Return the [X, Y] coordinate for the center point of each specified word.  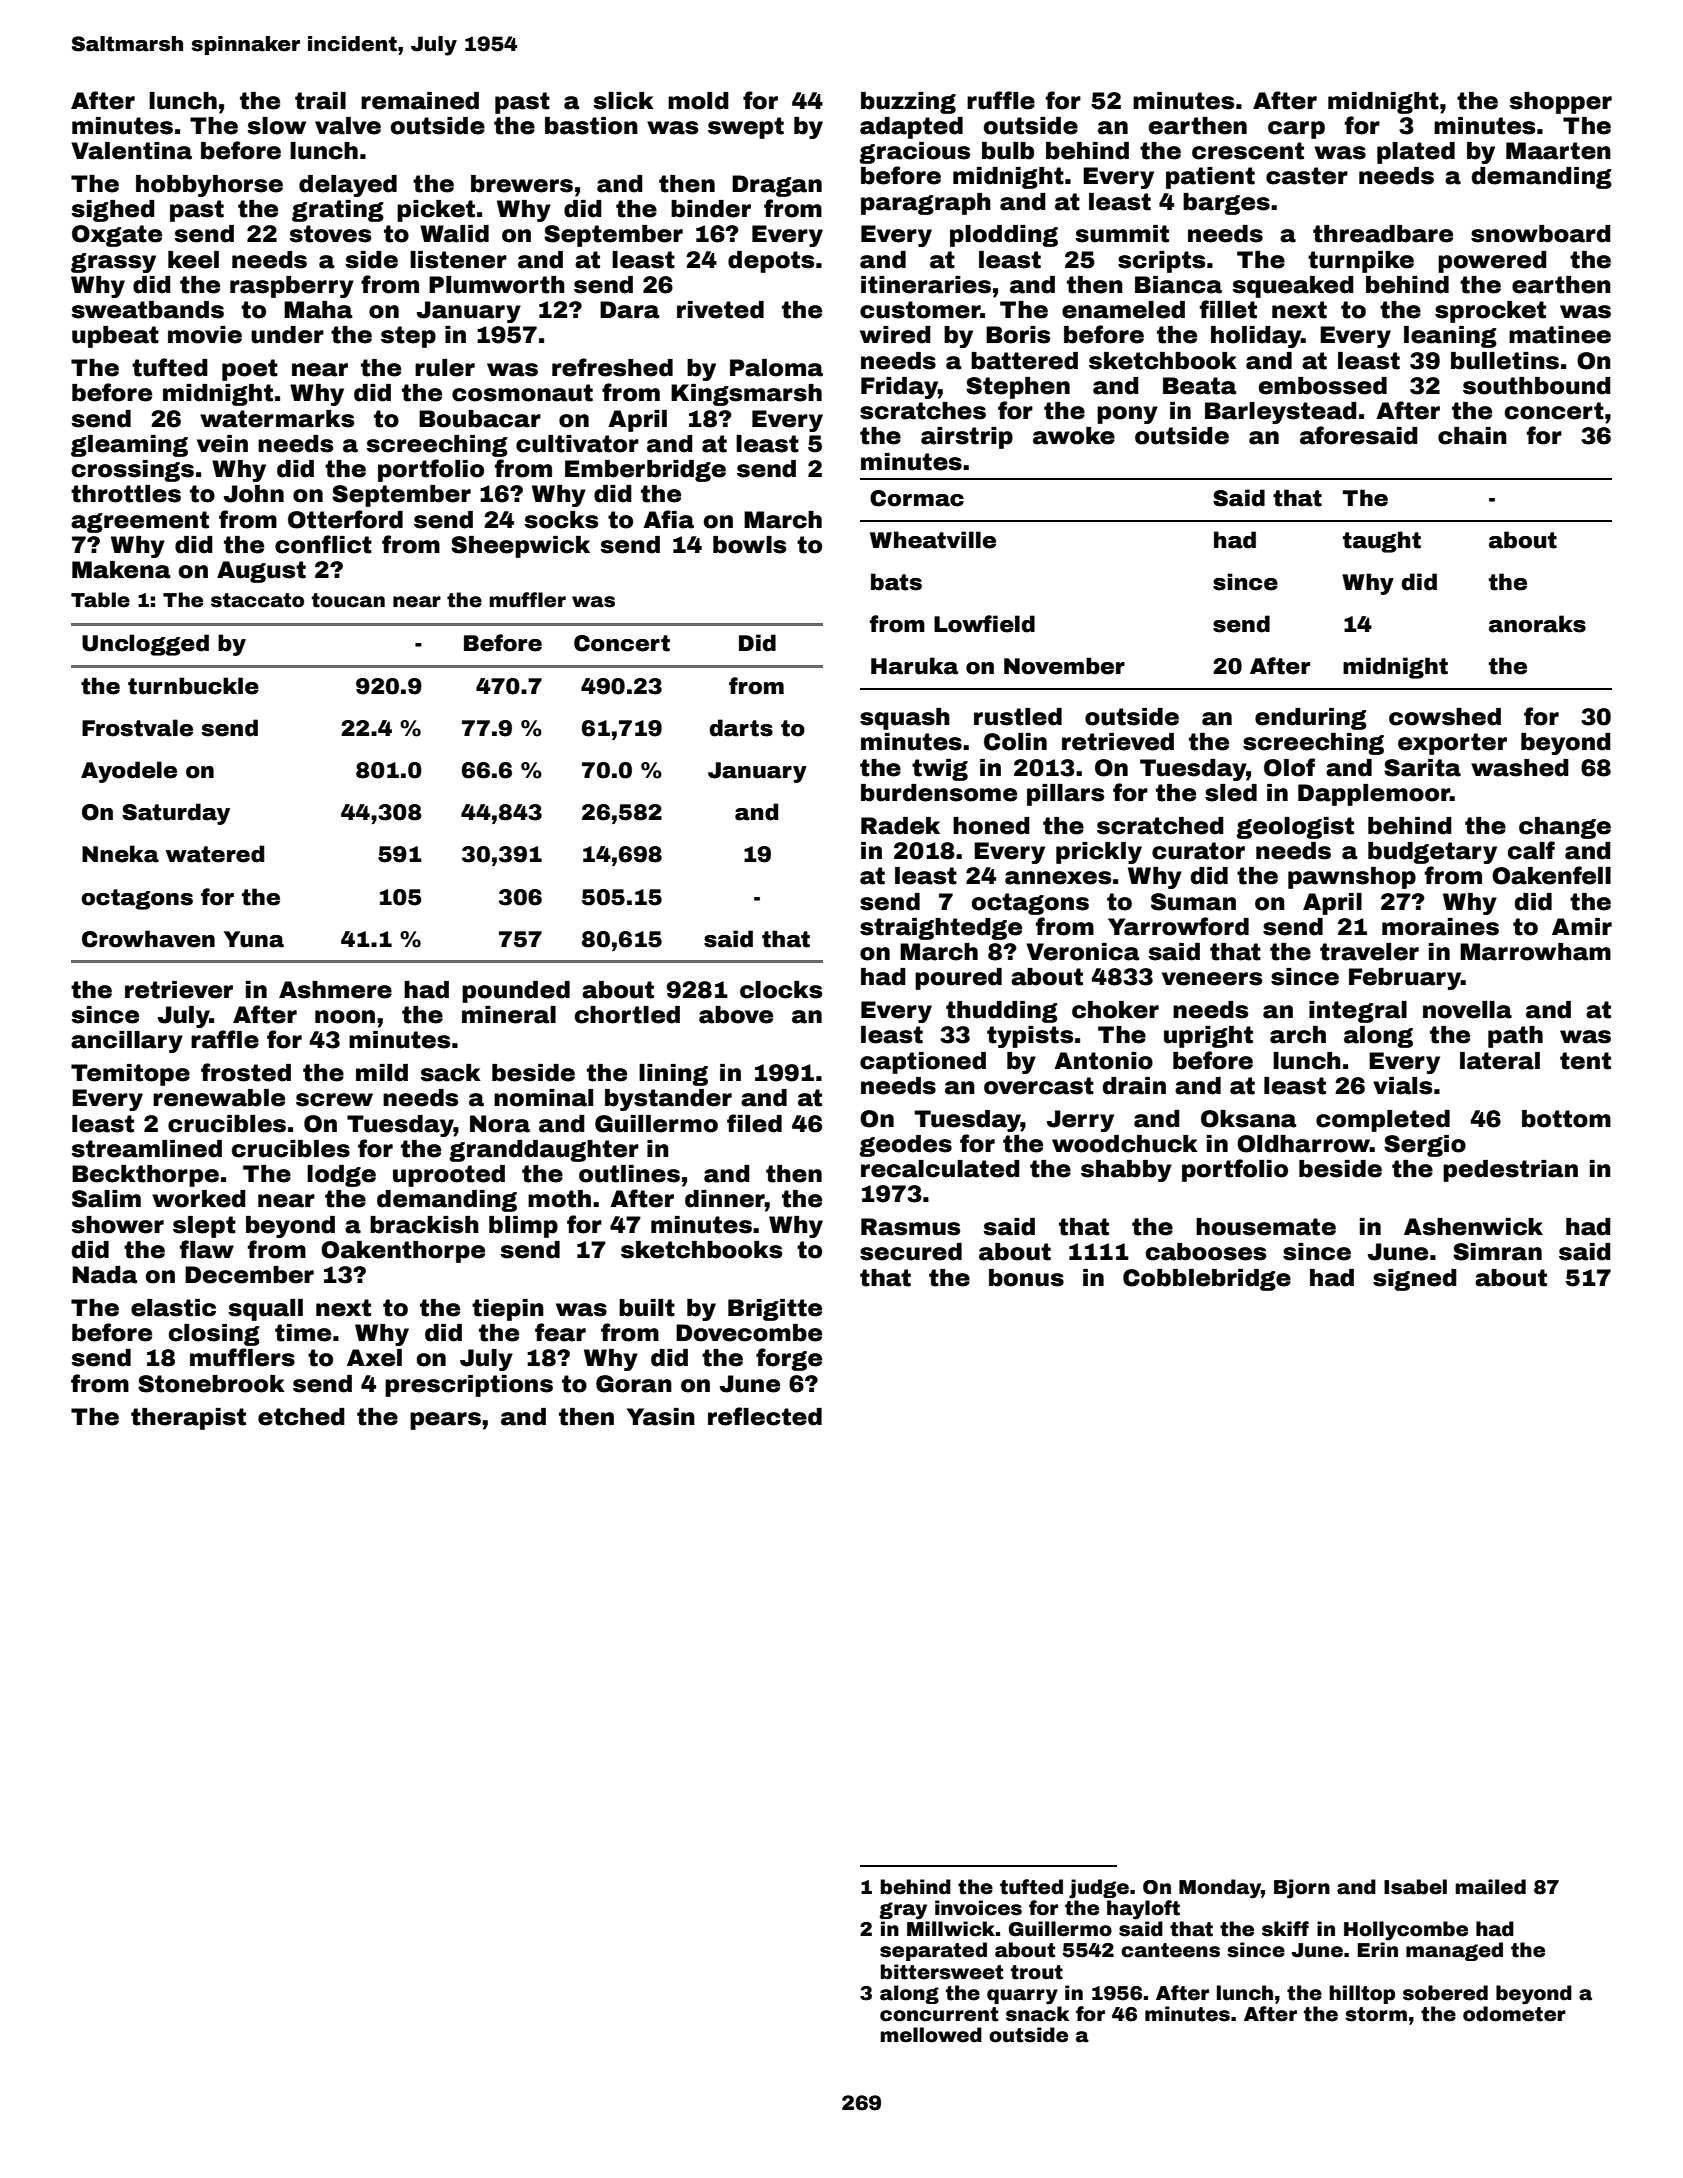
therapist [188, 1419]
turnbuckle [193, 686]
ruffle [1001, 100]
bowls [749, 545]
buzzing [908, 103]
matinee [1560, 335]
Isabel [1415, 1887]
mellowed [931, 2035]
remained [420, 101]
